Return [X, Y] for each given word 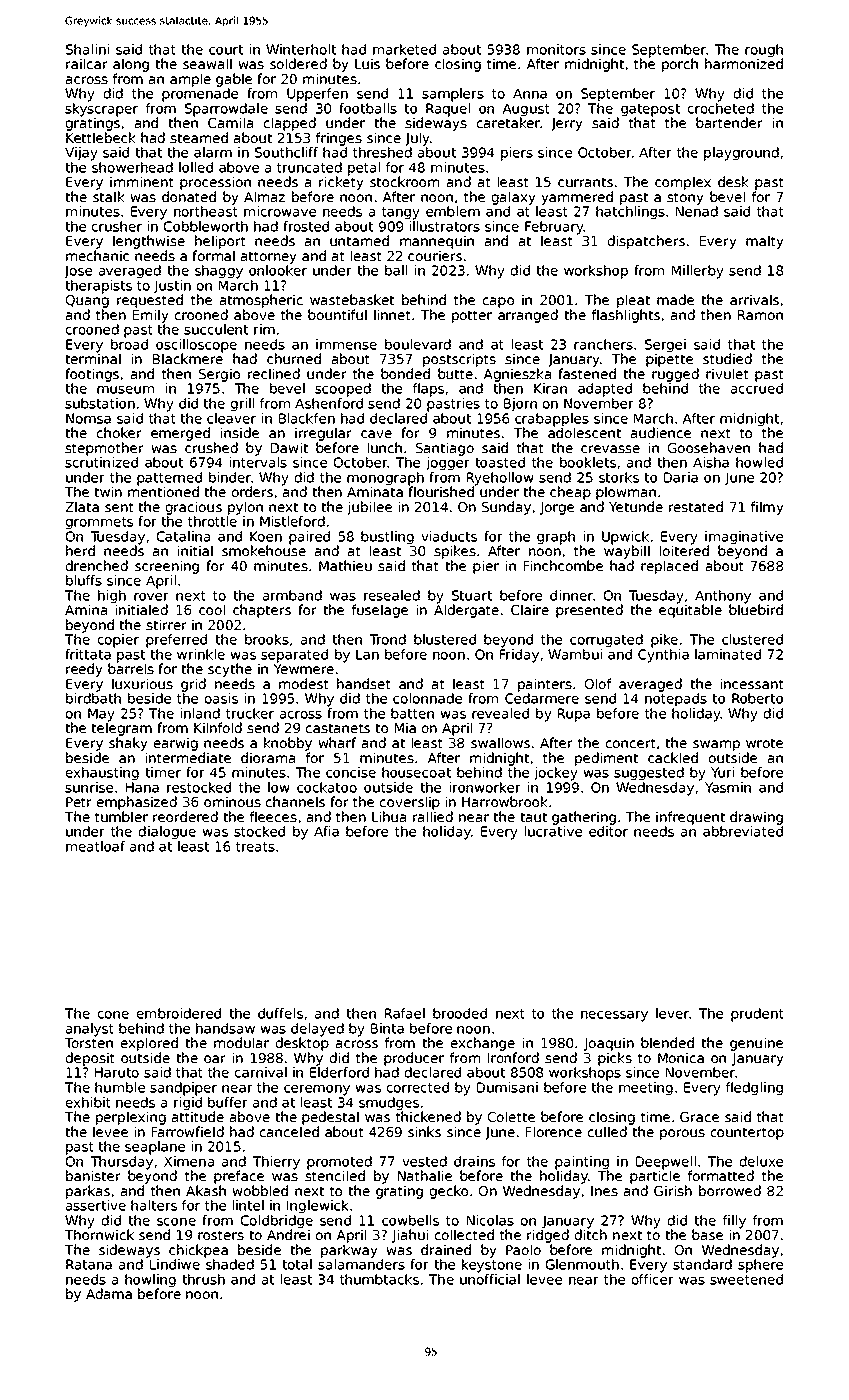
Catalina [183, 536]
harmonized [744, 63]
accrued [757, 388]
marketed [404, 49]
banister [93, 1175]
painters [545, 685]
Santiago [445, 449]
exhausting [102, 774]
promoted [339, 1163]
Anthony [723, 597]
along [131, 65]
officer [652, 1279]
